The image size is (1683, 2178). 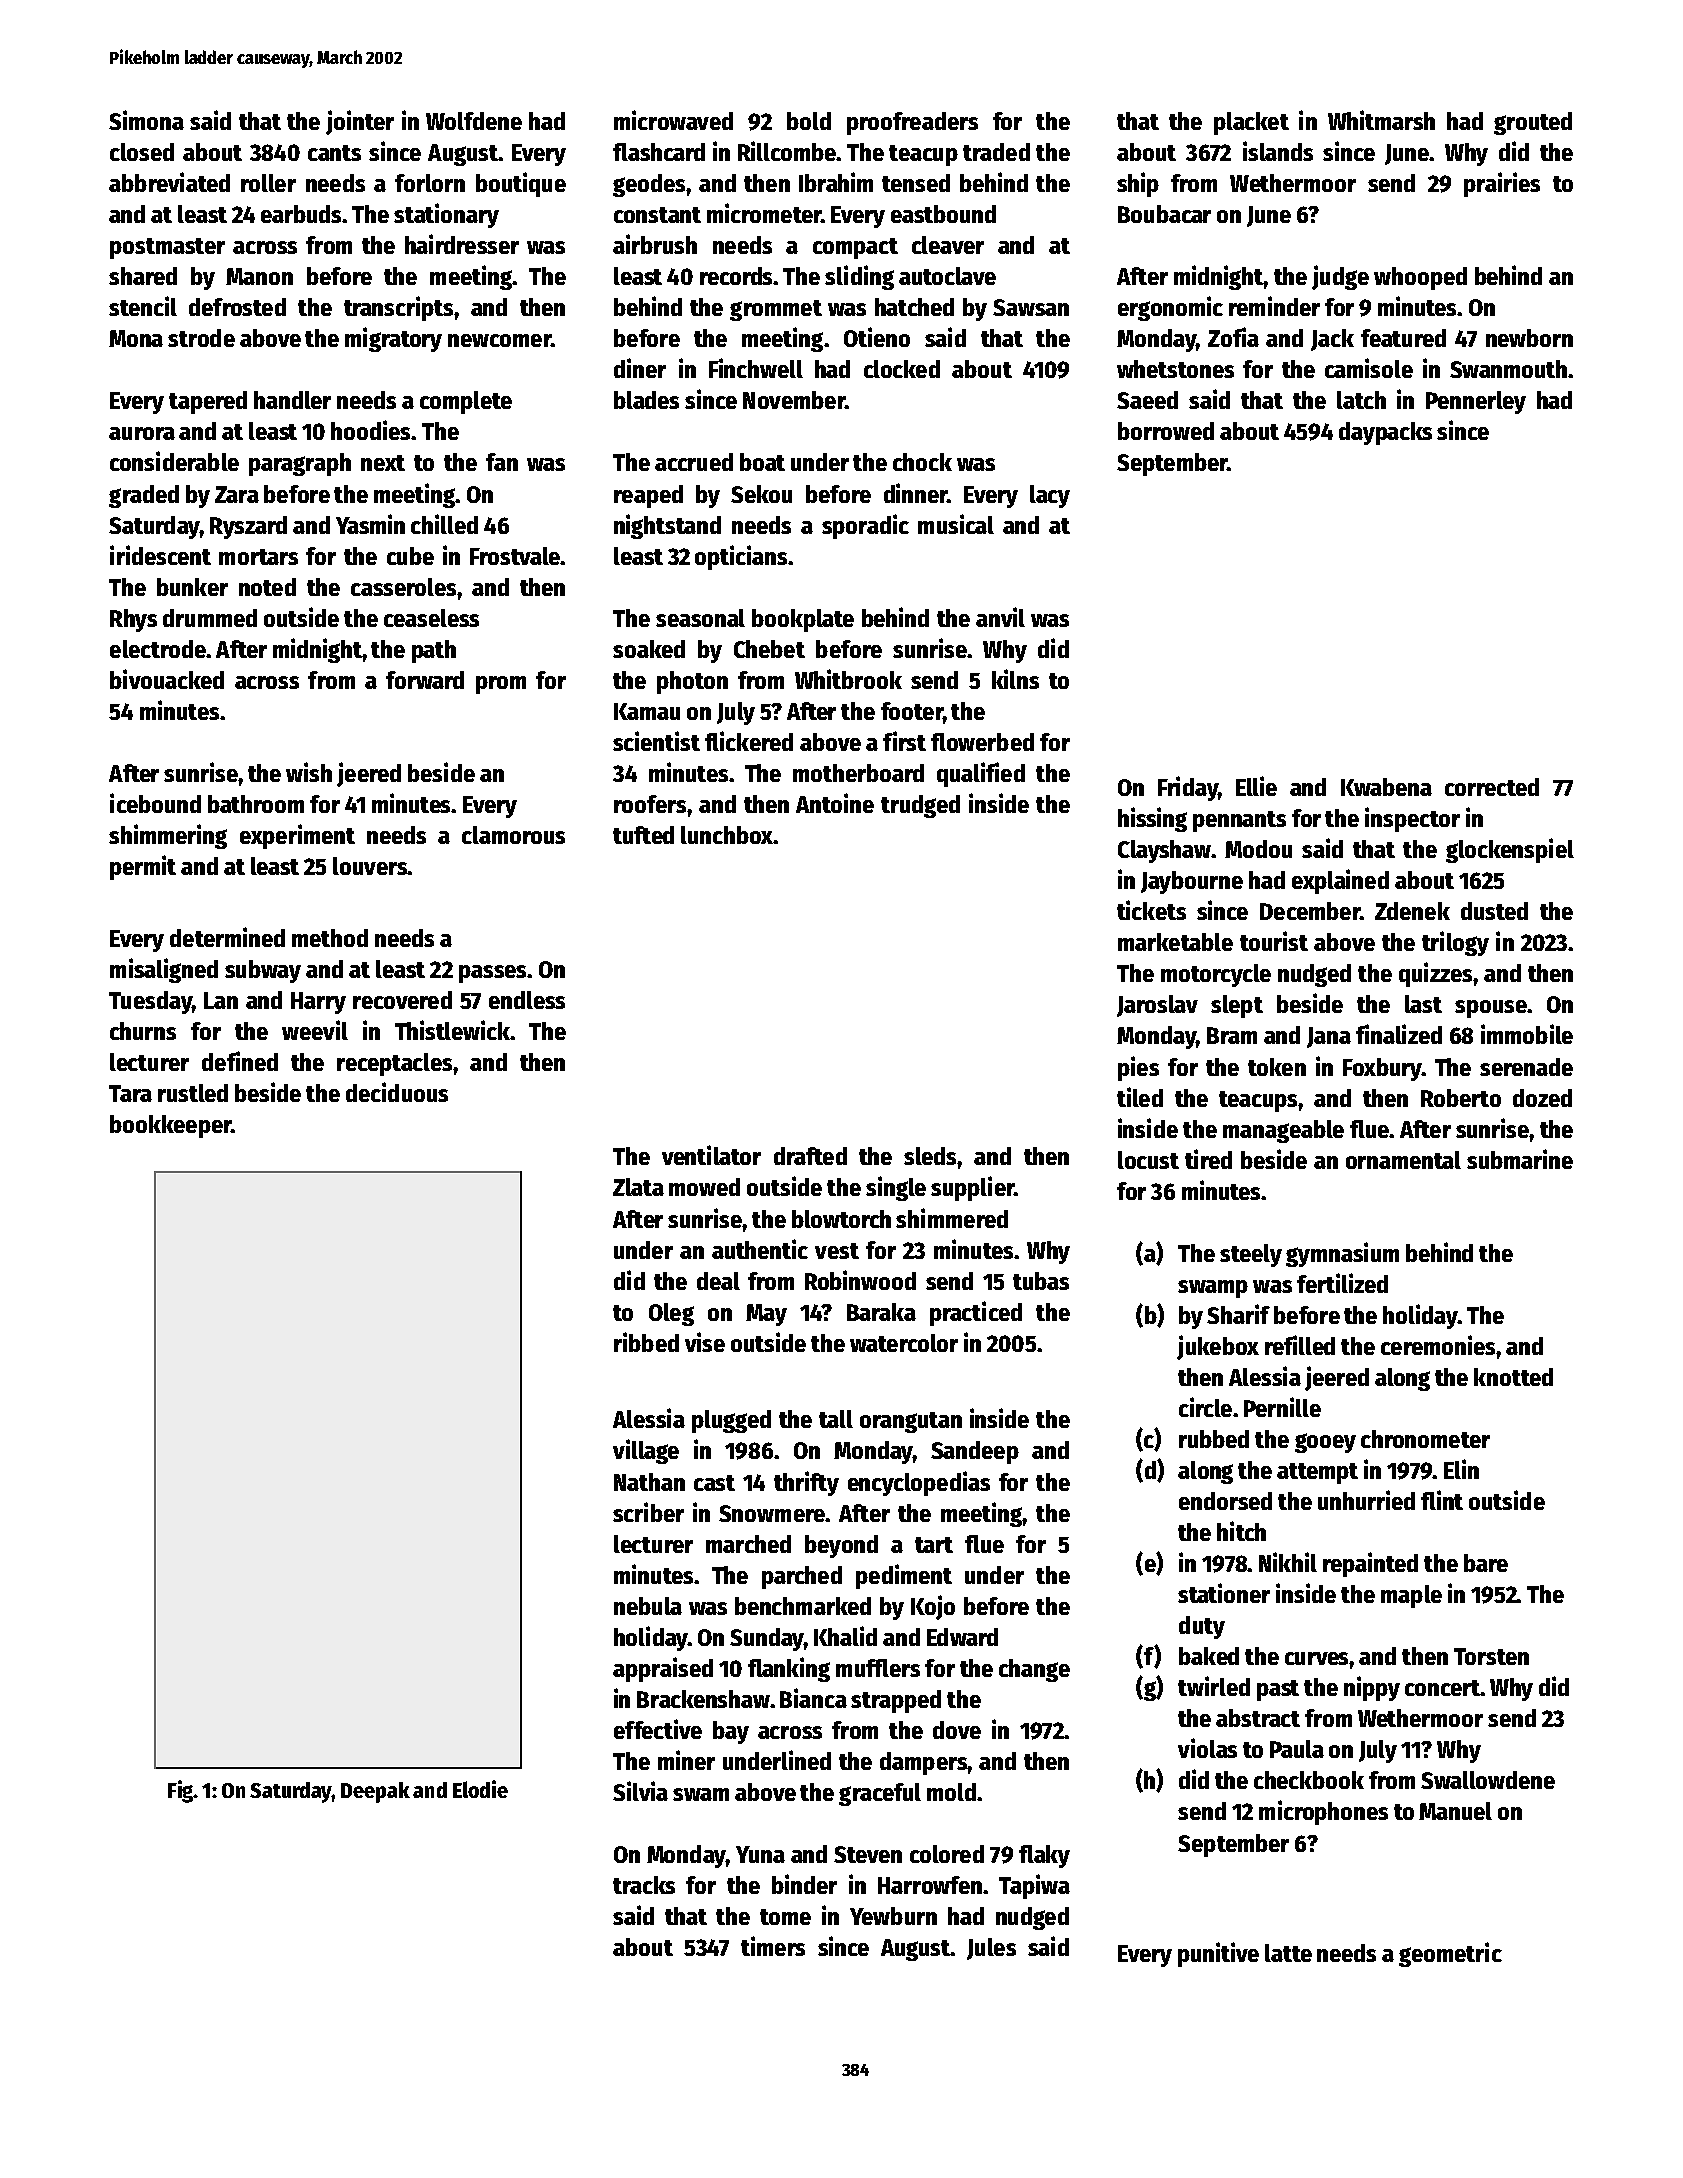 I want to click on microwaved, so click(x=673, y=120).
